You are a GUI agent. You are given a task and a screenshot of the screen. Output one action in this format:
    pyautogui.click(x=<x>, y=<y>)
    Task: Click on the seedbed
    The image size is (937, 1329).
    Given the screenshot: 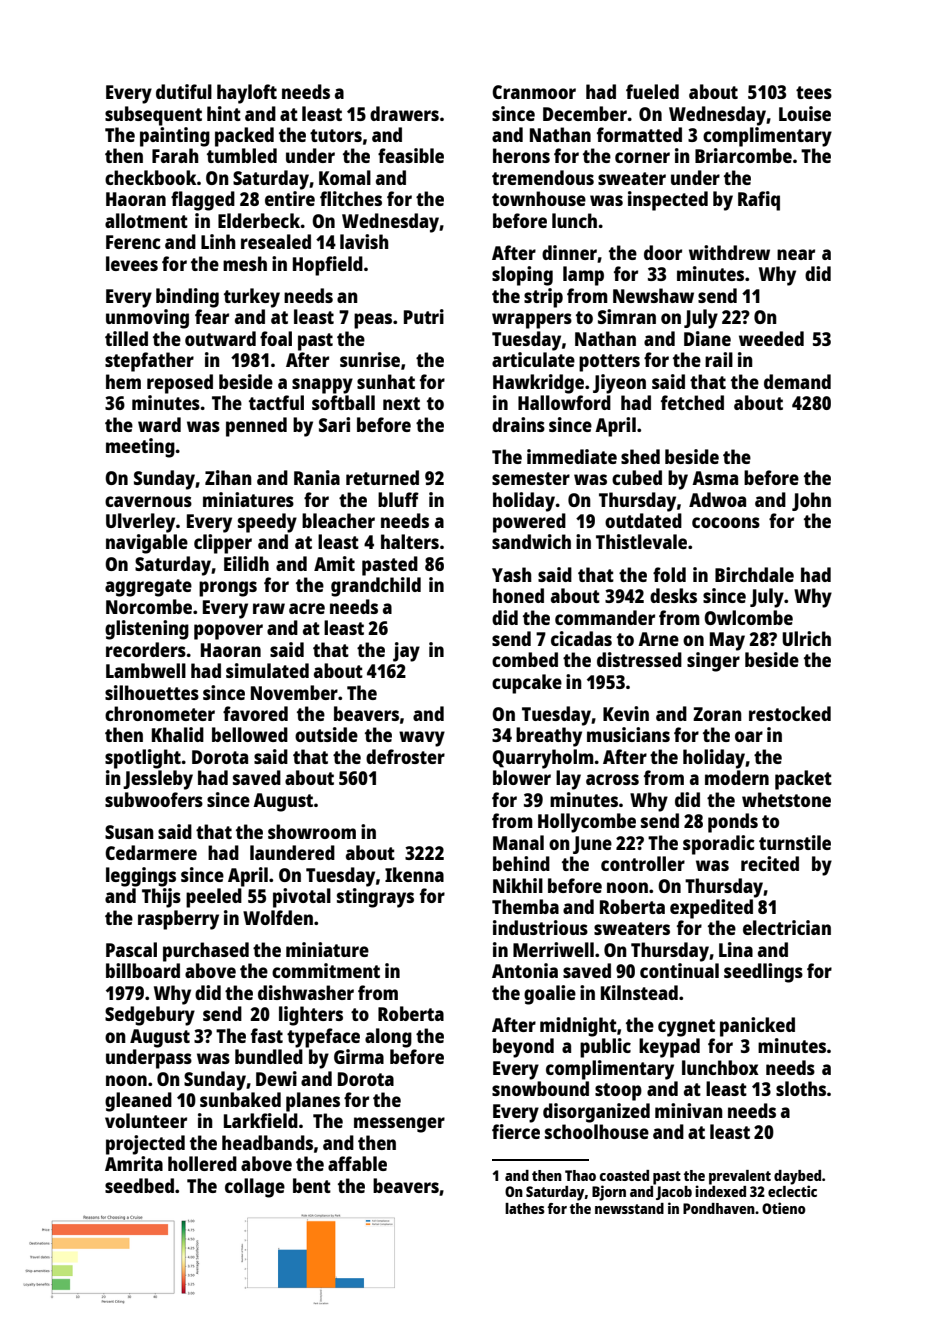 What is the action you would take?
    pyautogui.click(x=139, y=1185)
